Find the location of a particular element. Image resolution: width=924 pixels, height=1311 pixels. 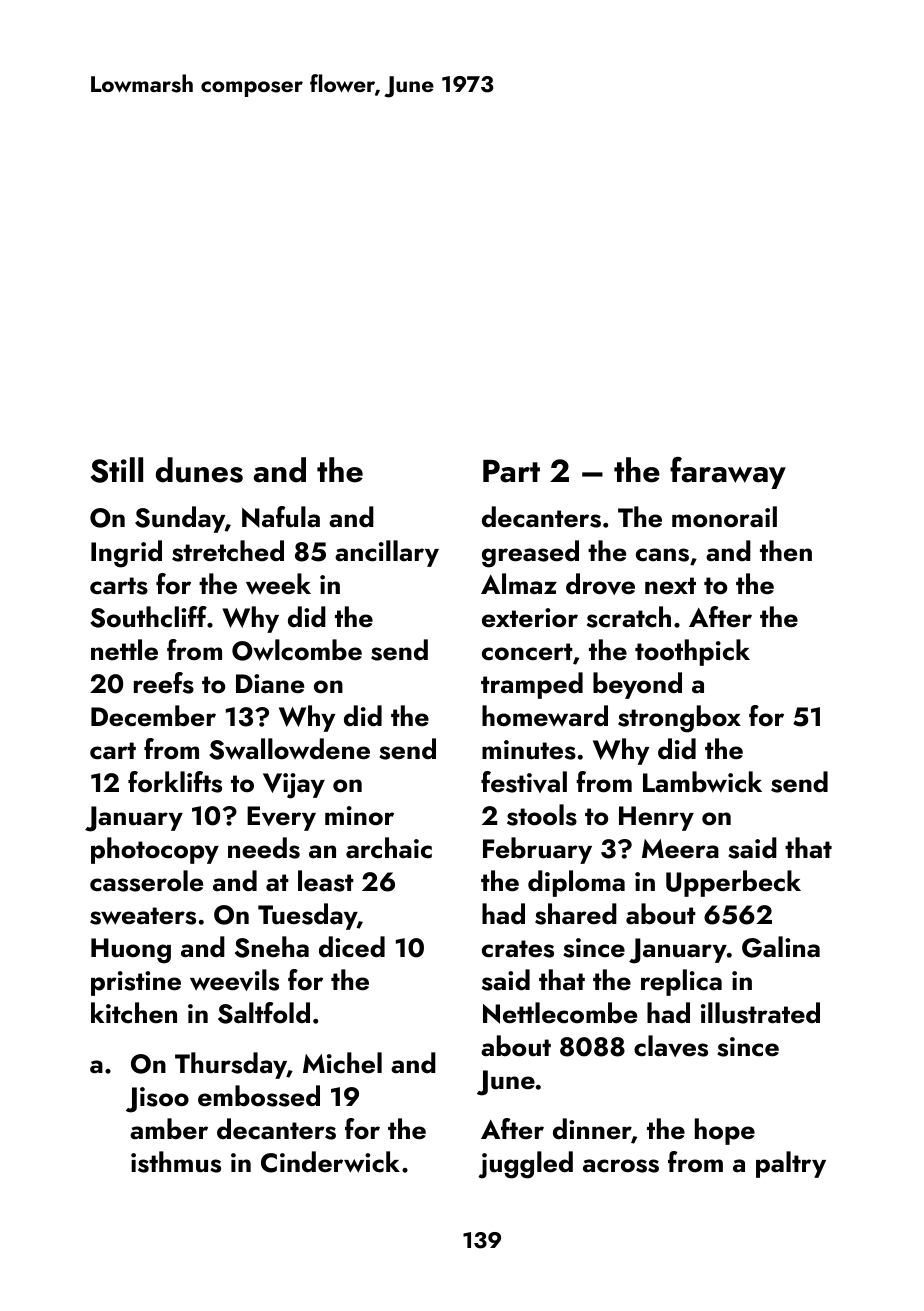

juggled is located at coordinates (526, 1165).
